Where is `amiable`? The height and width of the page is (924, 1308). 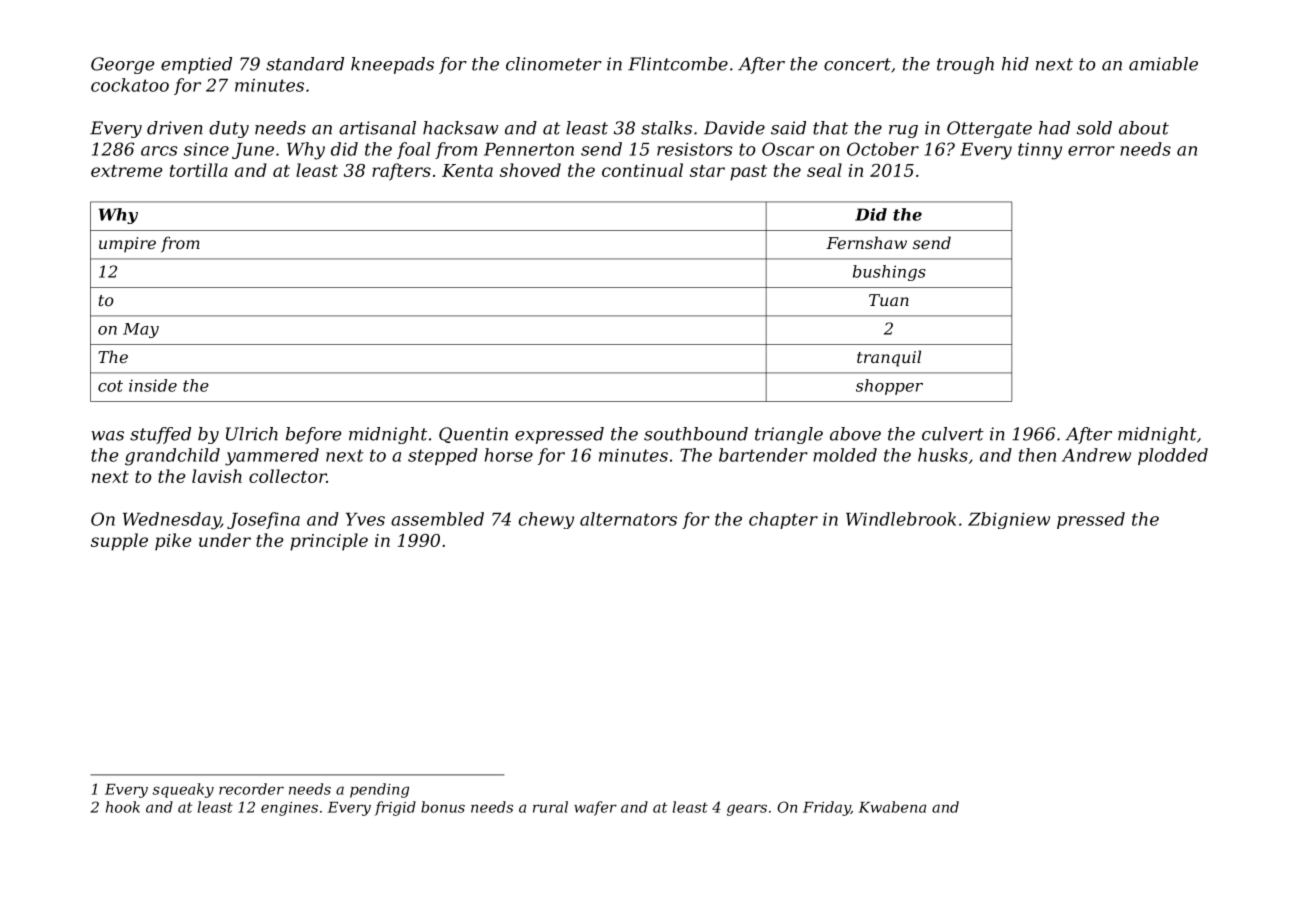
amiable is located at coordinates (1163, 64).
